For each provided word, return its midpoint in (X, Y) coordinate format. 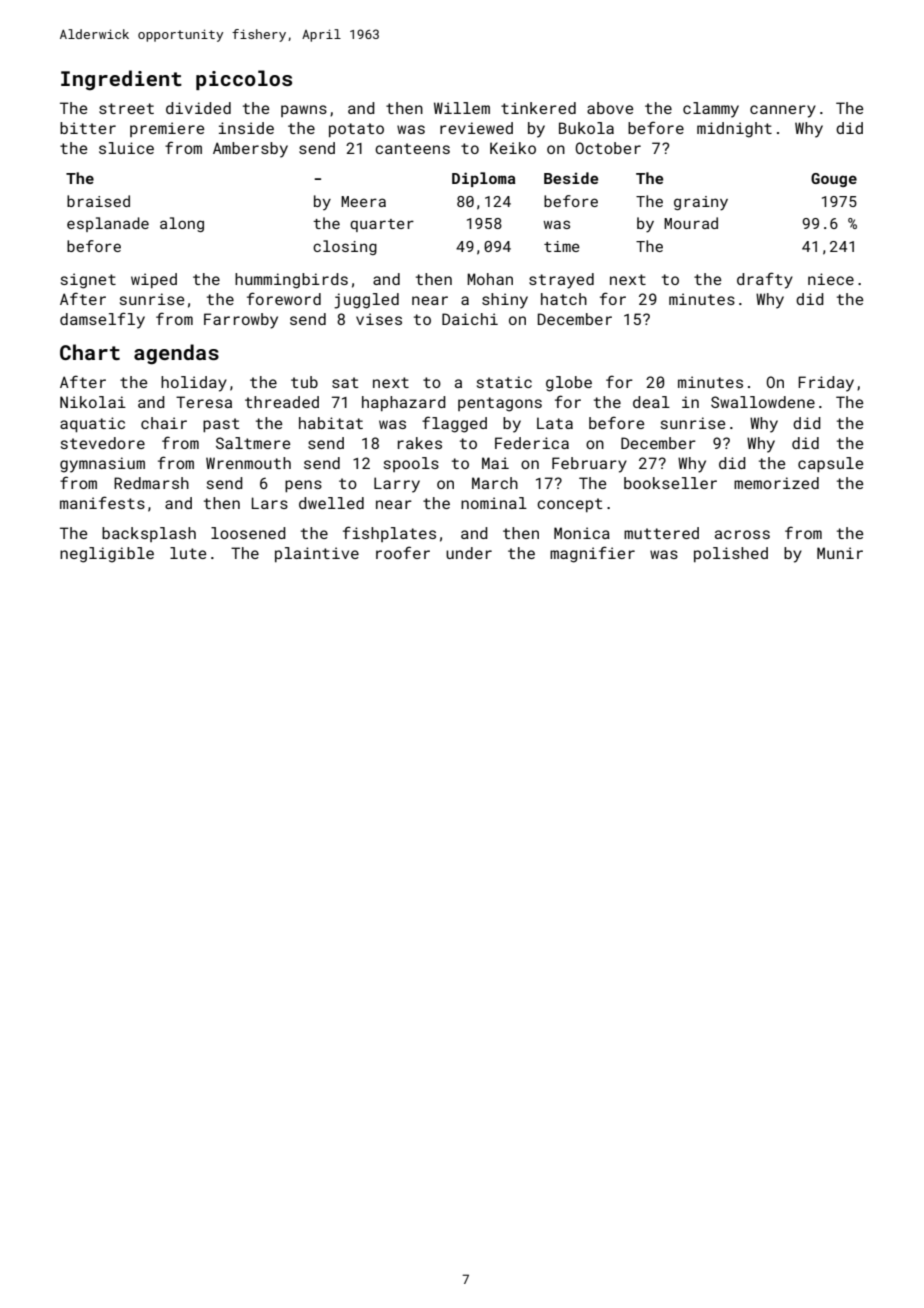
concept (569, 505)
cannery (783, 111)
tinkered (538, 108)
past (221, 425)
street (126, 108)
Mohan (490, 279)
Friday (826, 384)
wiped (154, 280)
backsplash (149, 534)
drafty (765, 280)
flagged (454, 424)
